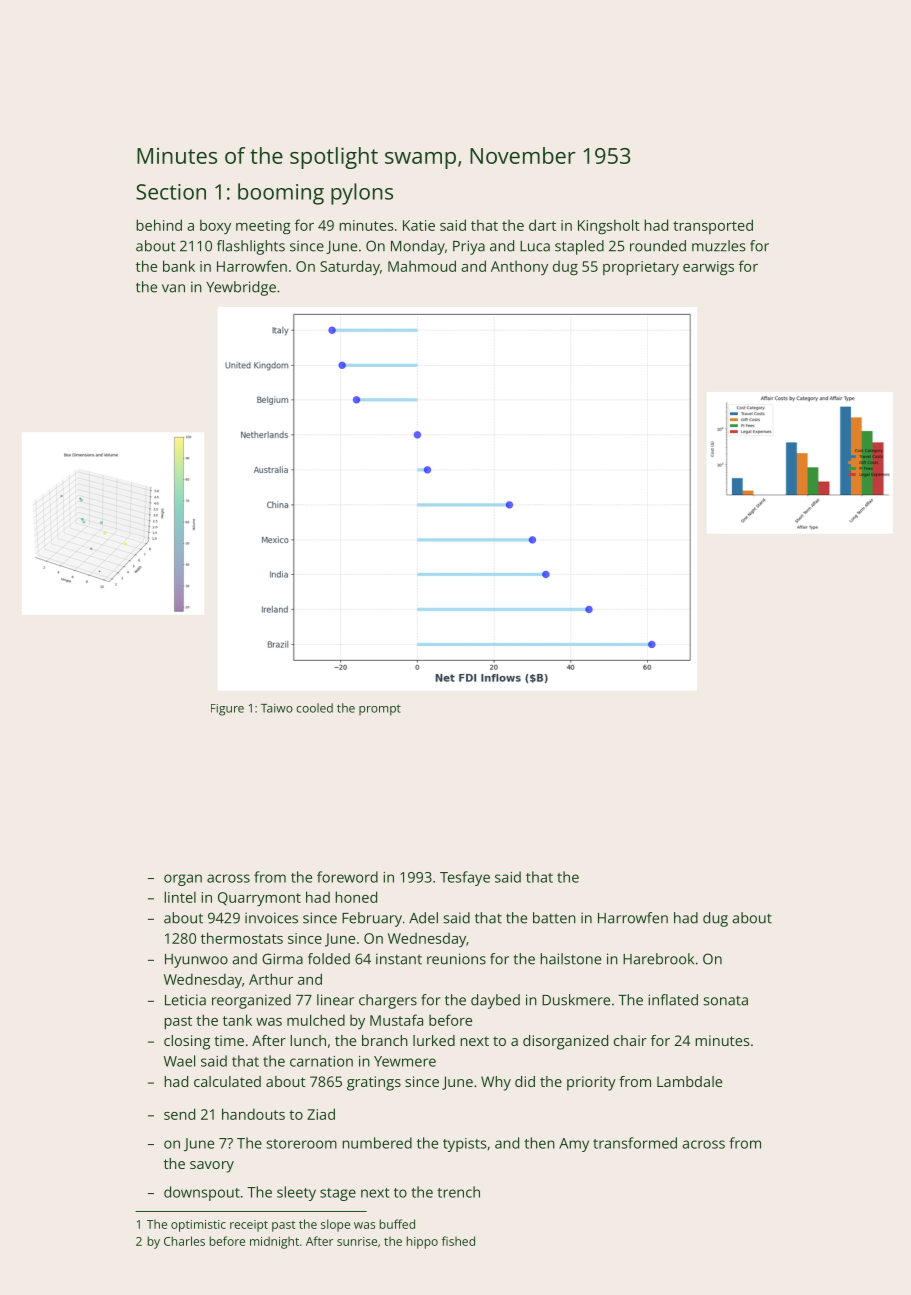  I want to click on time, so click(229, 1040).
